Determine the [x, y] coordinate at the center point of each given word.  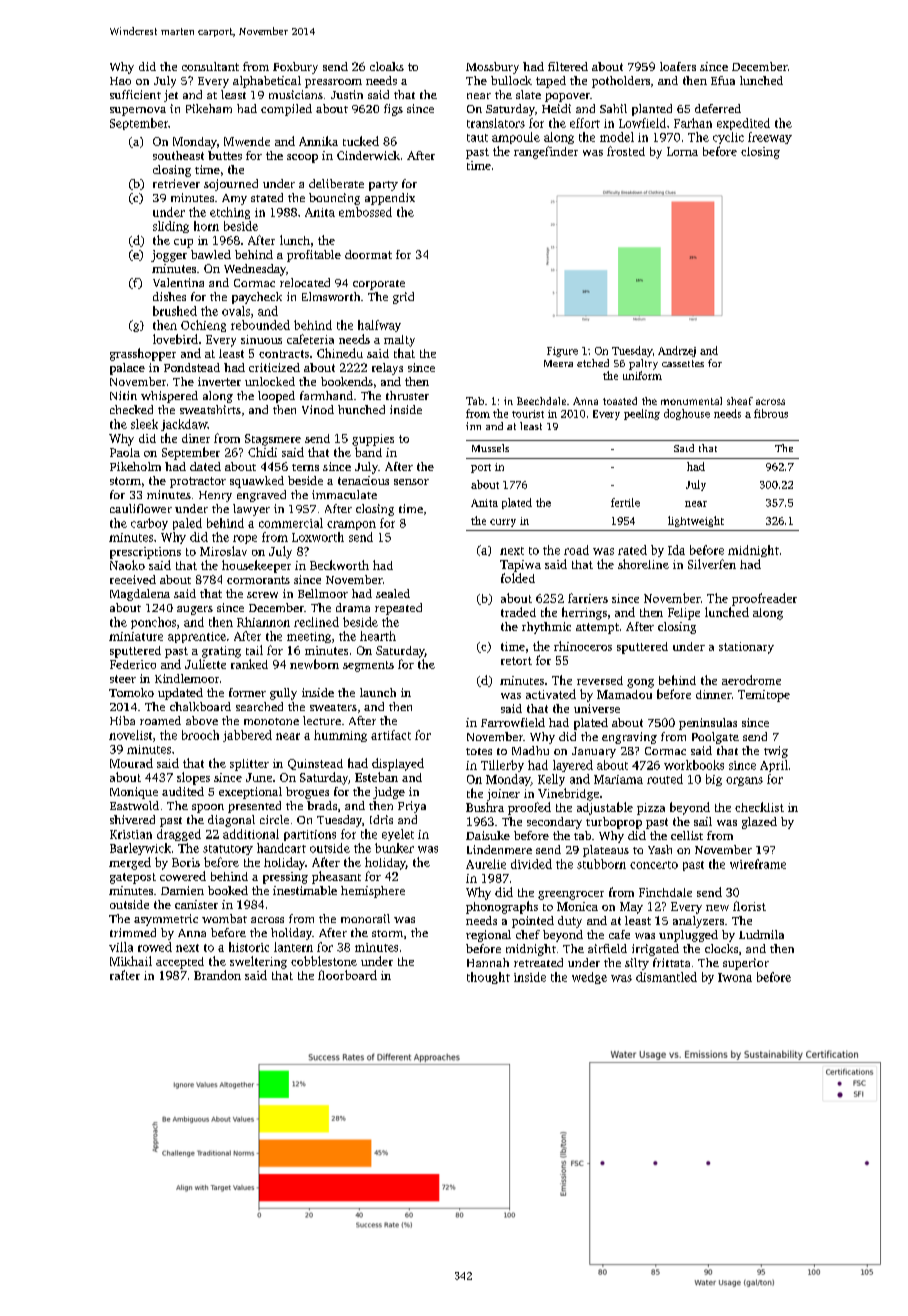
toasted [620, 401]
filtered [568, 66]
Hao [120, 81]
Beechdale [541, 401]
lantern [293, 947]
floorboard [347, 975]
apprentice [197, 637]
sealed [393, 593]
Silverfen [712, 564]
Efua [723, 80]
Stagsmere [273, 440]
